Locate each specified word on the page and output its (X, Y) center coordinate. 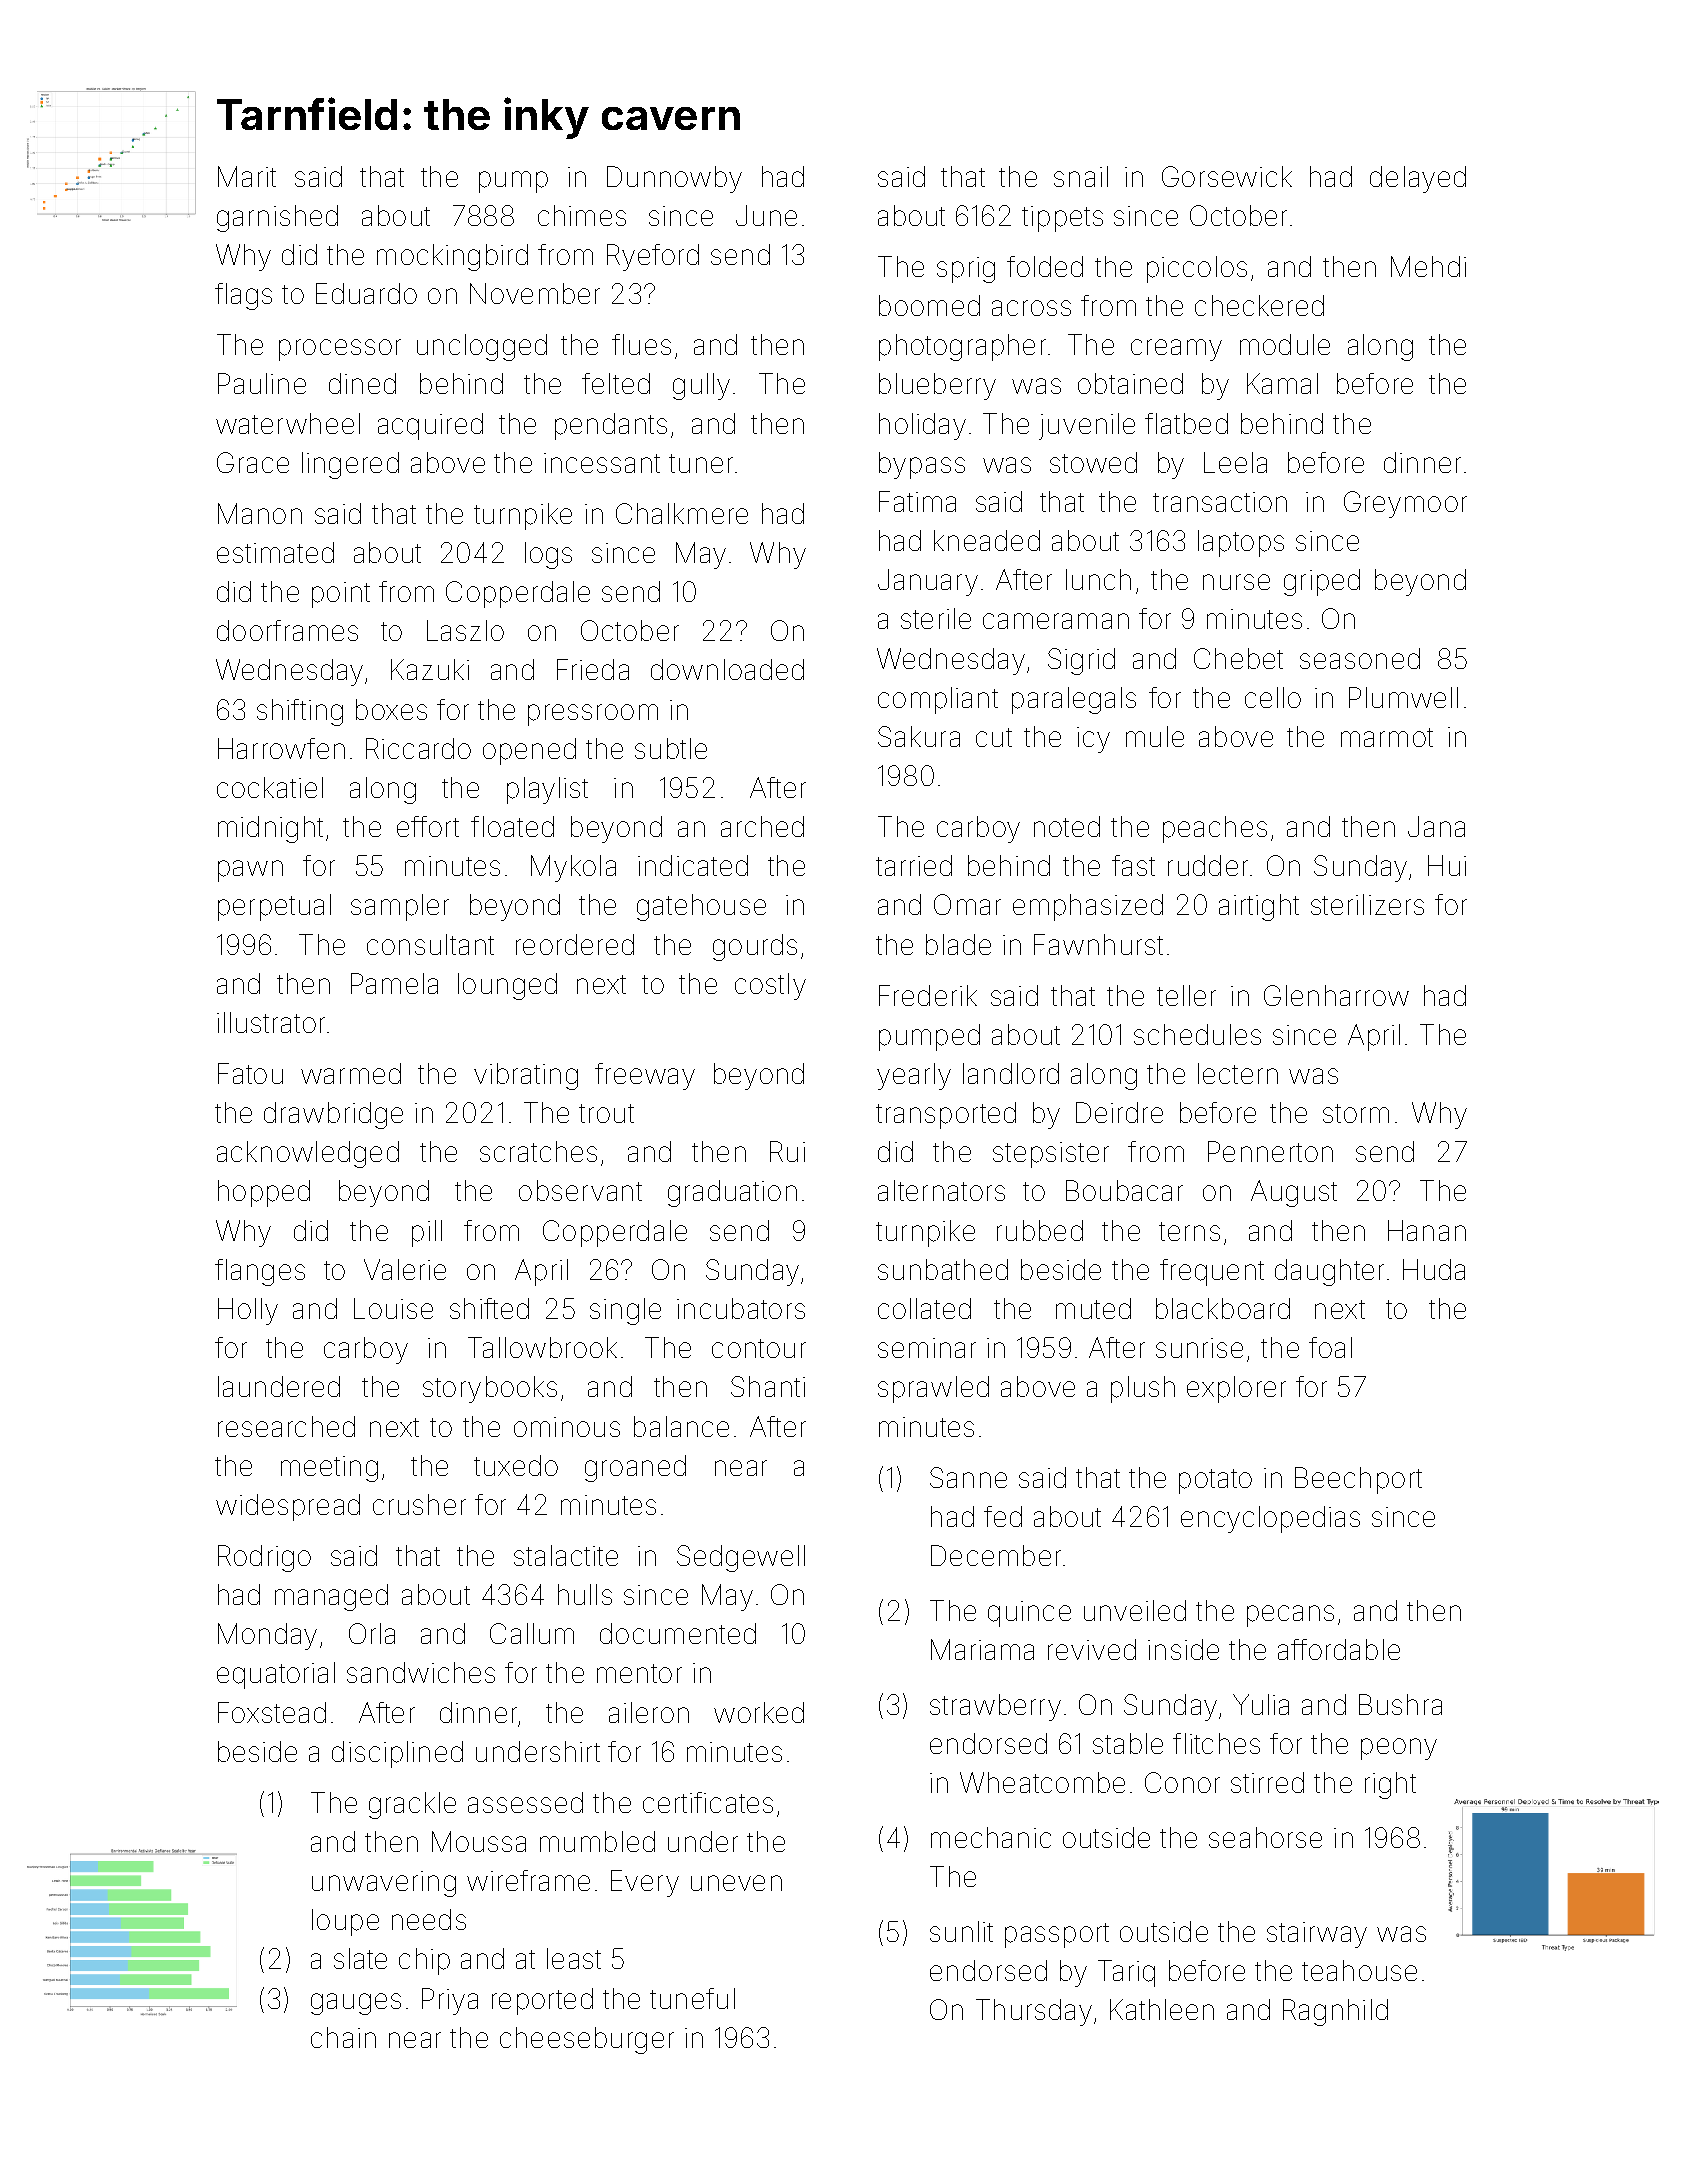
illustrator (271, 1022)
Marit (247, 176)
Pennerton (1270, 1151)
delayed (1418, 179)
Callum (532, 1633)
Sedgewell (741, 1558)
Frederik (928, 995)
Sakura (919, 736)
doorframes (287, 630)
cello (1273, 697)
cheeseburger (587, 2040)
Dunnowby (674, 179)
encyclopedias (1270, 1519)
